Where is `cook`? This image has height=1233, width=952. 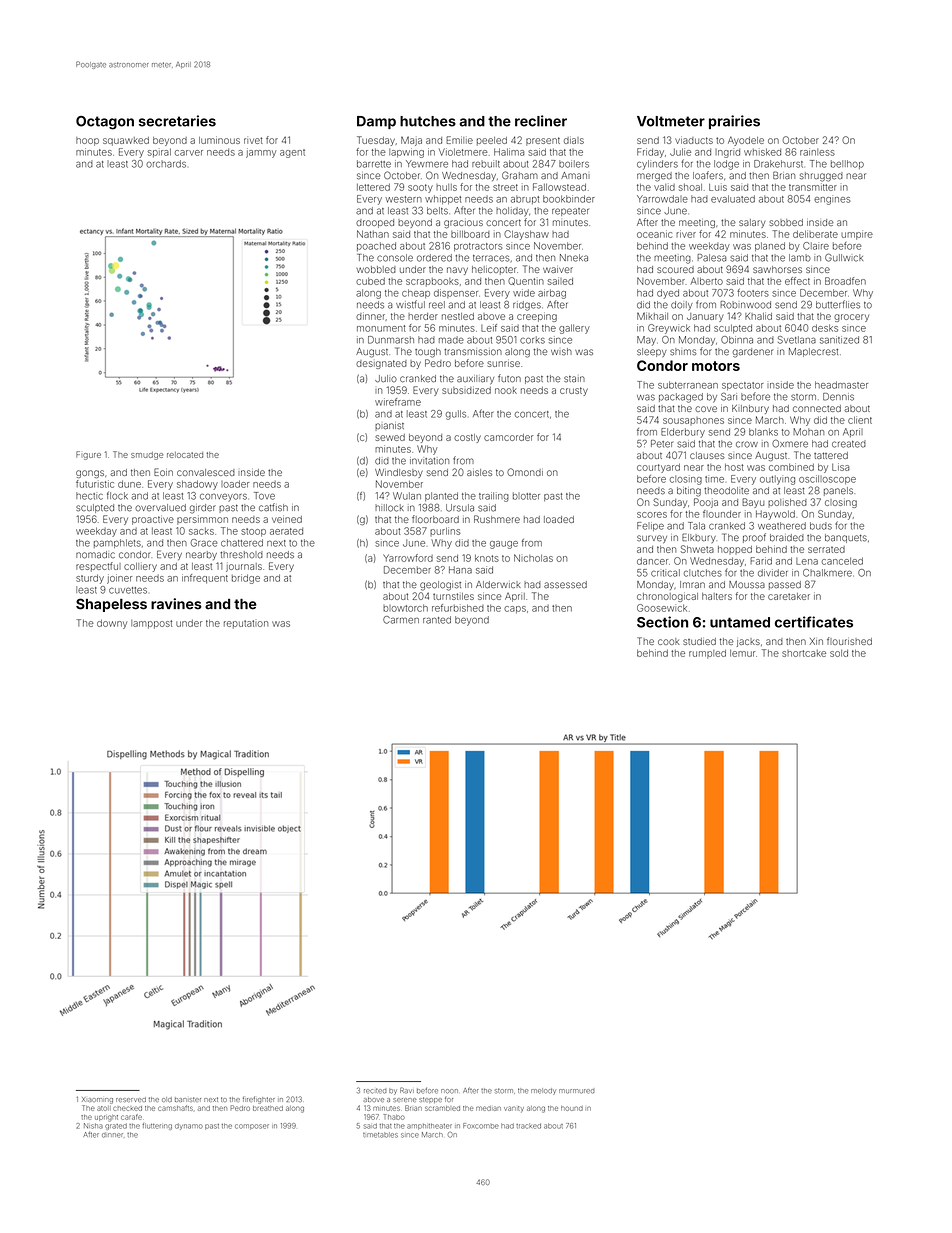 cook is located at coordinates (669, 641).
